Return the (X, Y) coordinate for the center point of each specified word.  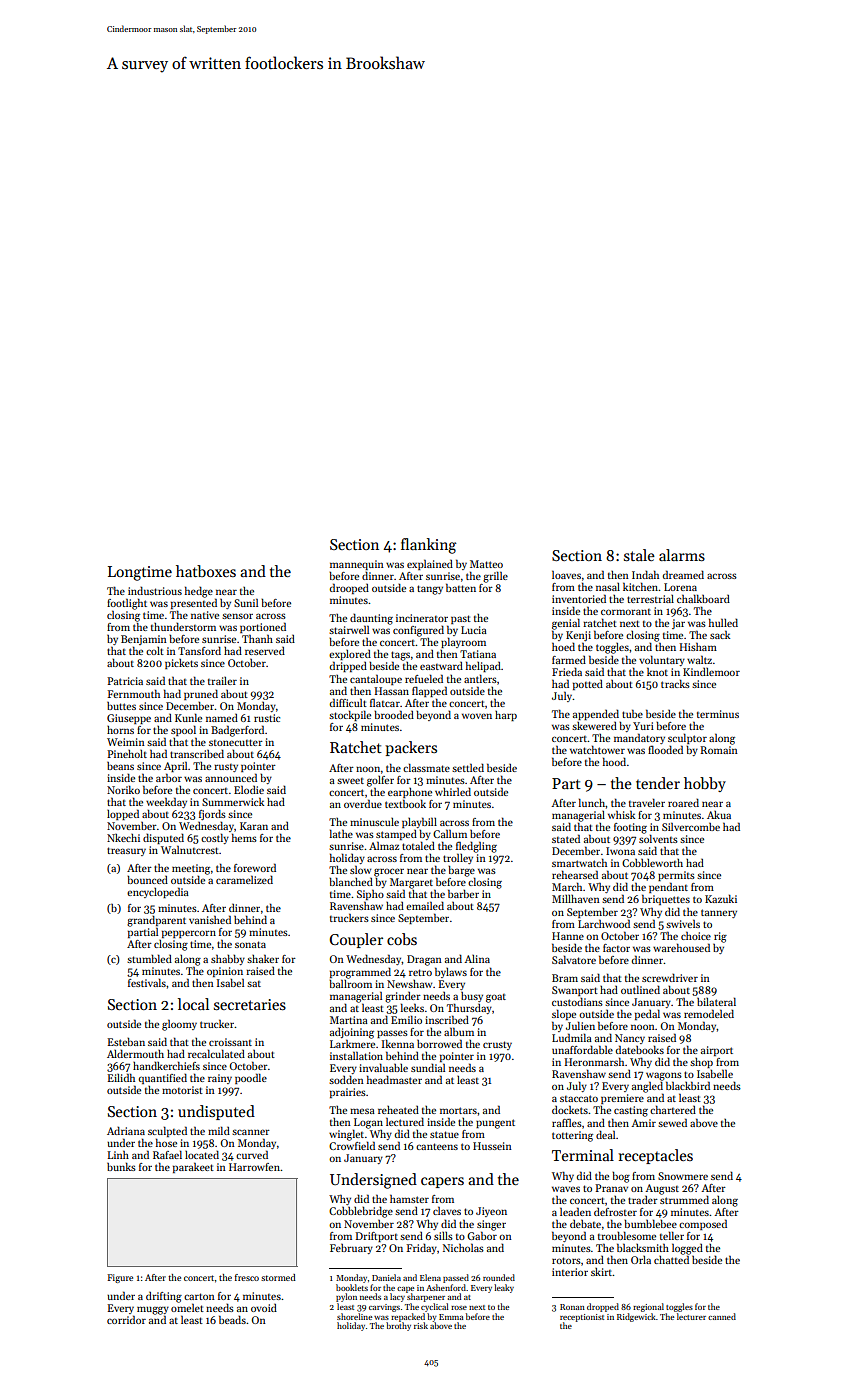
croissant (230, 1042)
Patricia (125, 681)
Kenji (578, 637)
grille (495, 577)
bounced (147, 879)
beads (232, 1319)
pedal (647, 1014)
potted (588, 684)
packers (411, 748)
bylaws (451, 972)
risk (421, 1325)
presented (194, 603)
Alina (477, 959)
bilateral (716, 1001)
